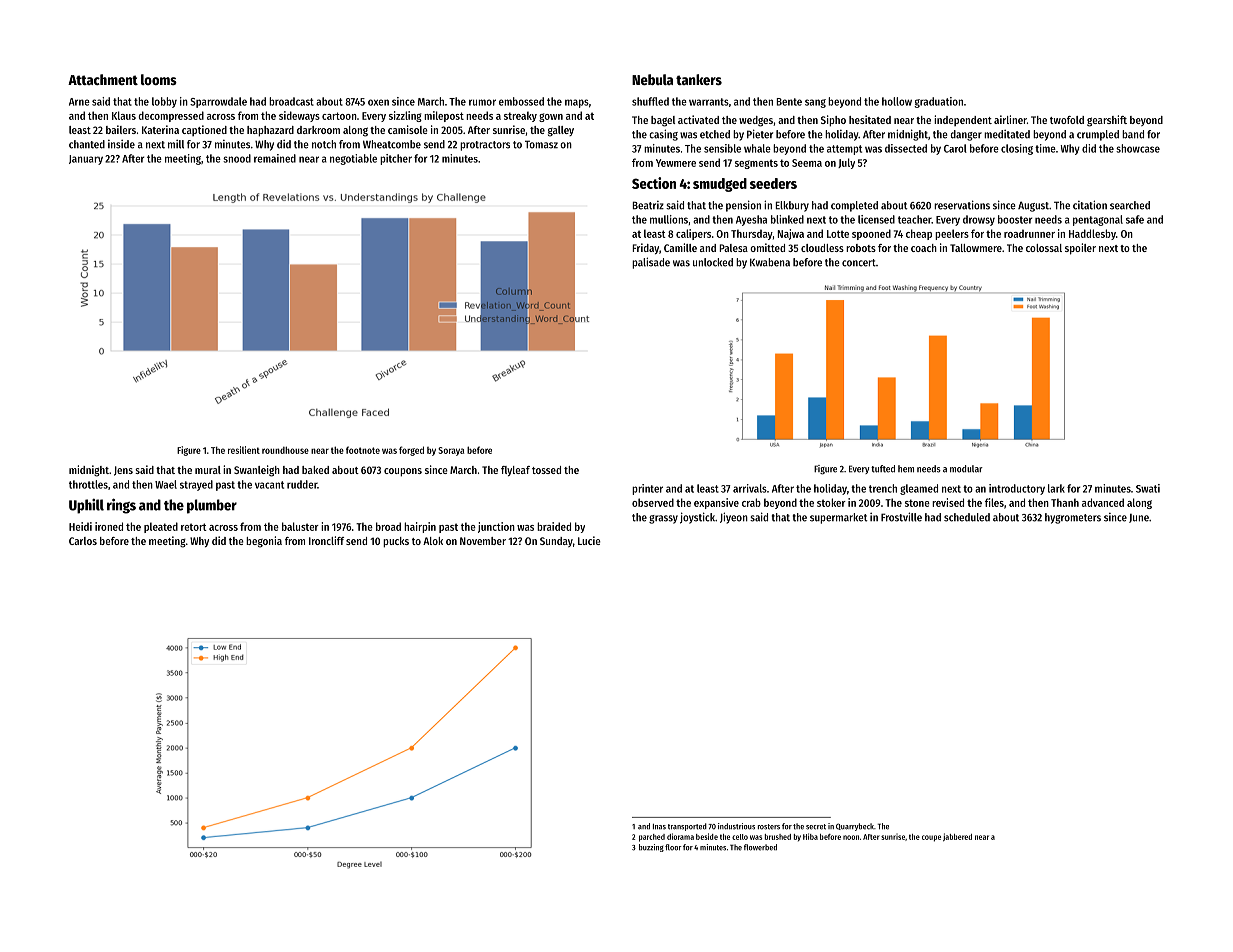 The image size is (1233, 952). I want to click on Lucie, so click(589, 540).
